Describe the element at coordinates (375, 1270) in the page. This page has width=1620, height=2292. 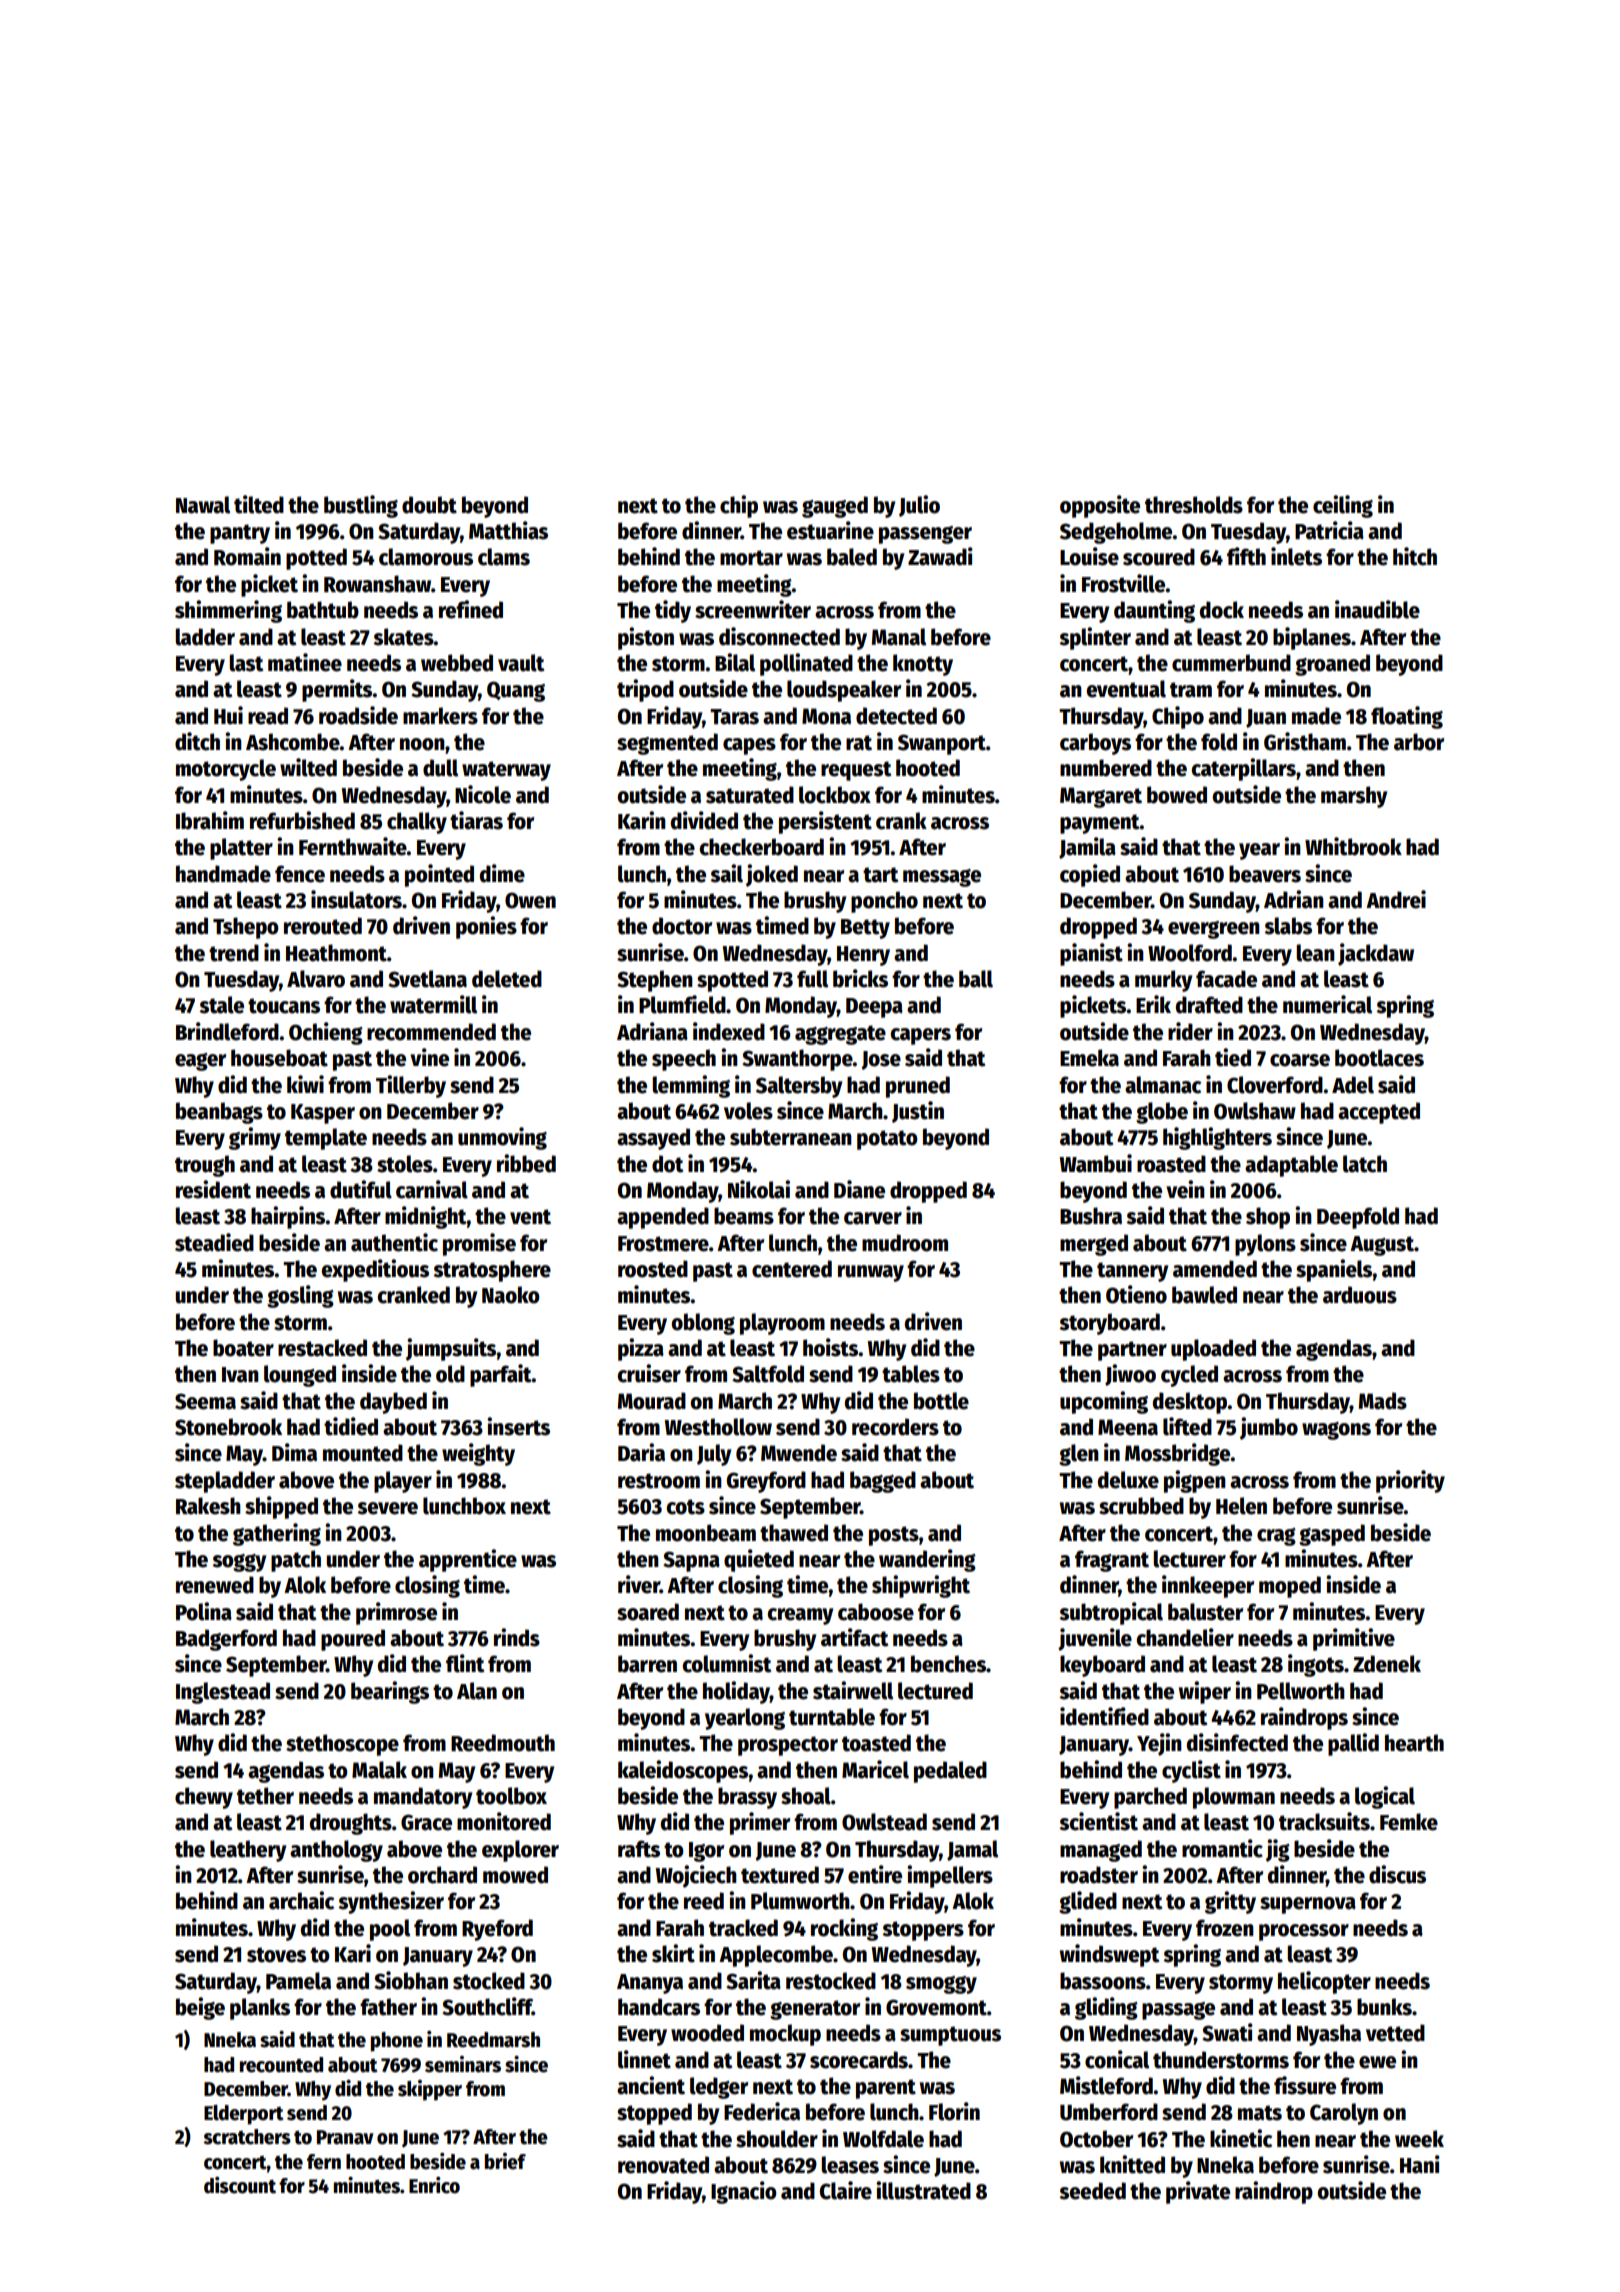
I see `expeditious` at that location.
